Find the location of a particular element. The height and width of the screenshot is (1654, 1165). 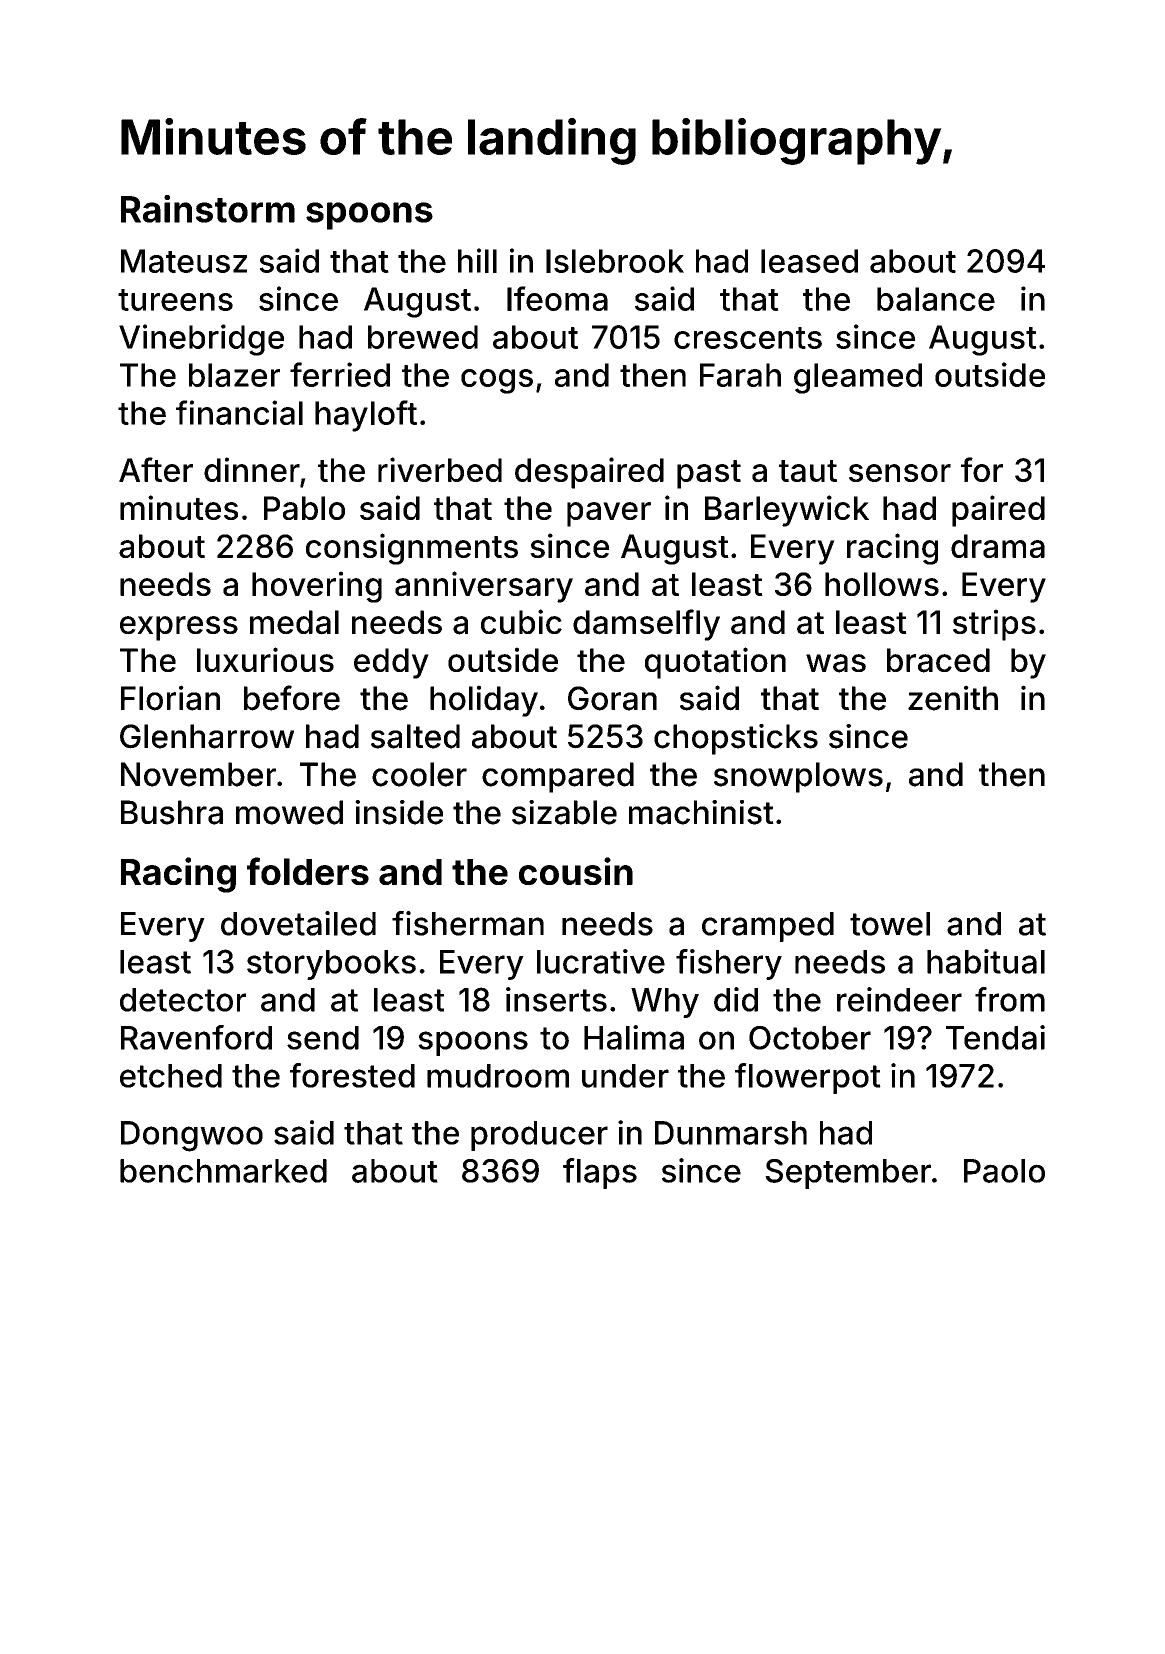

balance is located at coordinates (936, 299).
